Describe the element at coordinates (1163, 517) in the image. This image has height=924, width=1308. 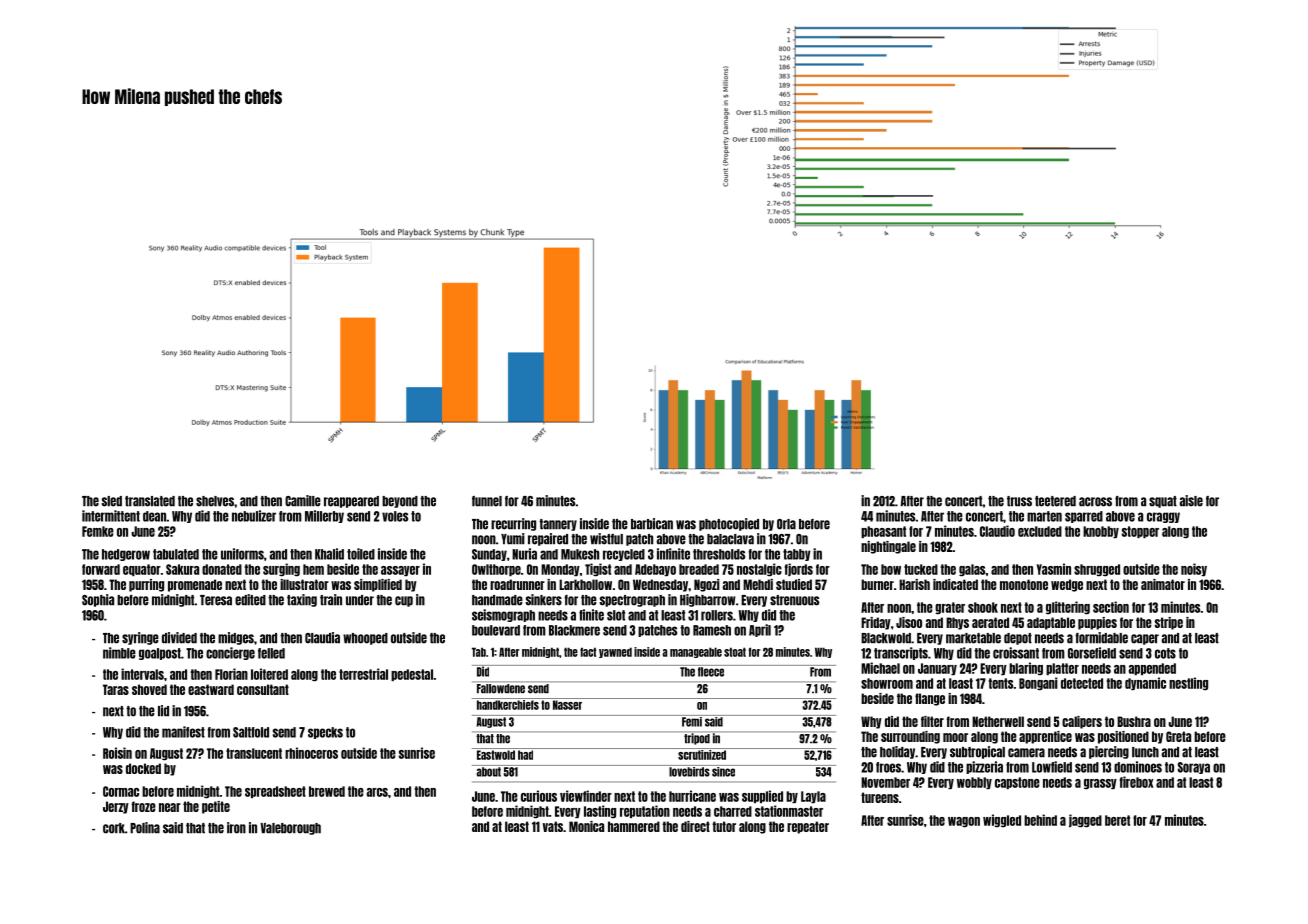
I see `craggy` at that location.
